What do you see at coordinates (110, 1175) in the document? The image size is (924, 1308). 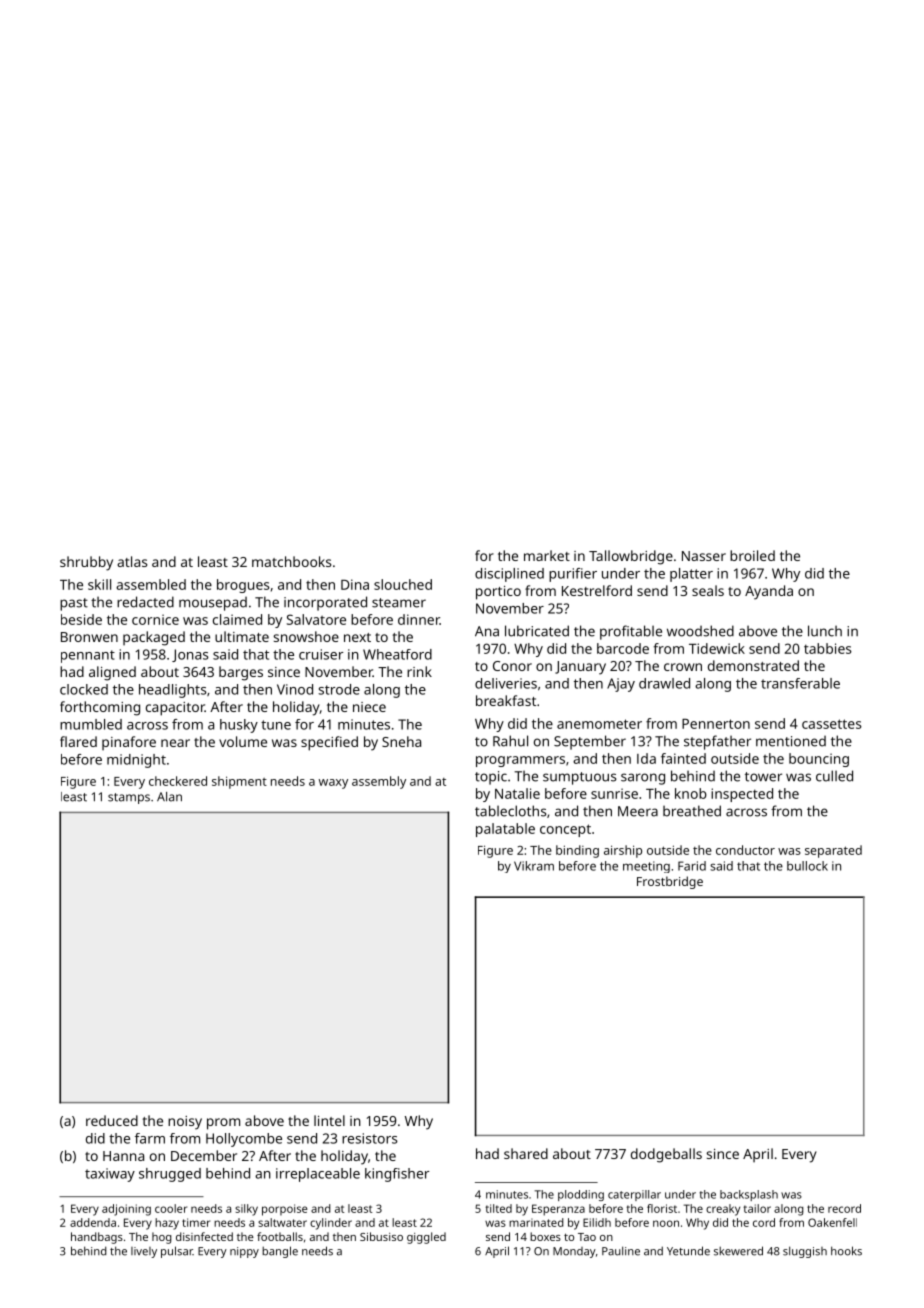 I see `taxiway` at bounding box center [110, 1175].
